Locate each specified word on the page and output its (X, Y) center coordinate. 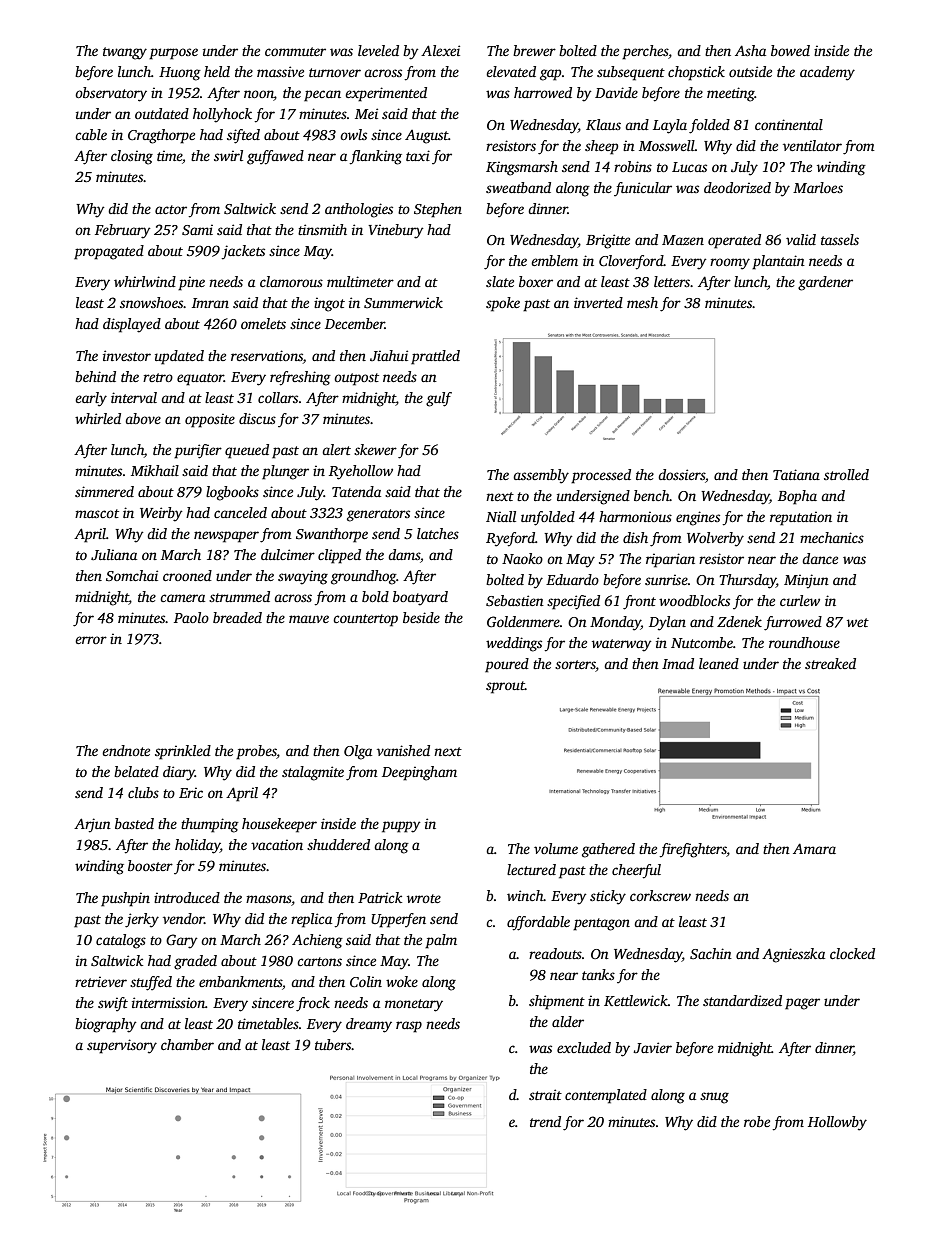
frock (313, 1004)
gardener (825, 283)
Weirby (161, 514)
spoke (503, 304)
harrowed (543, 92)
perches (645, 52)
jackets (243, 252)
